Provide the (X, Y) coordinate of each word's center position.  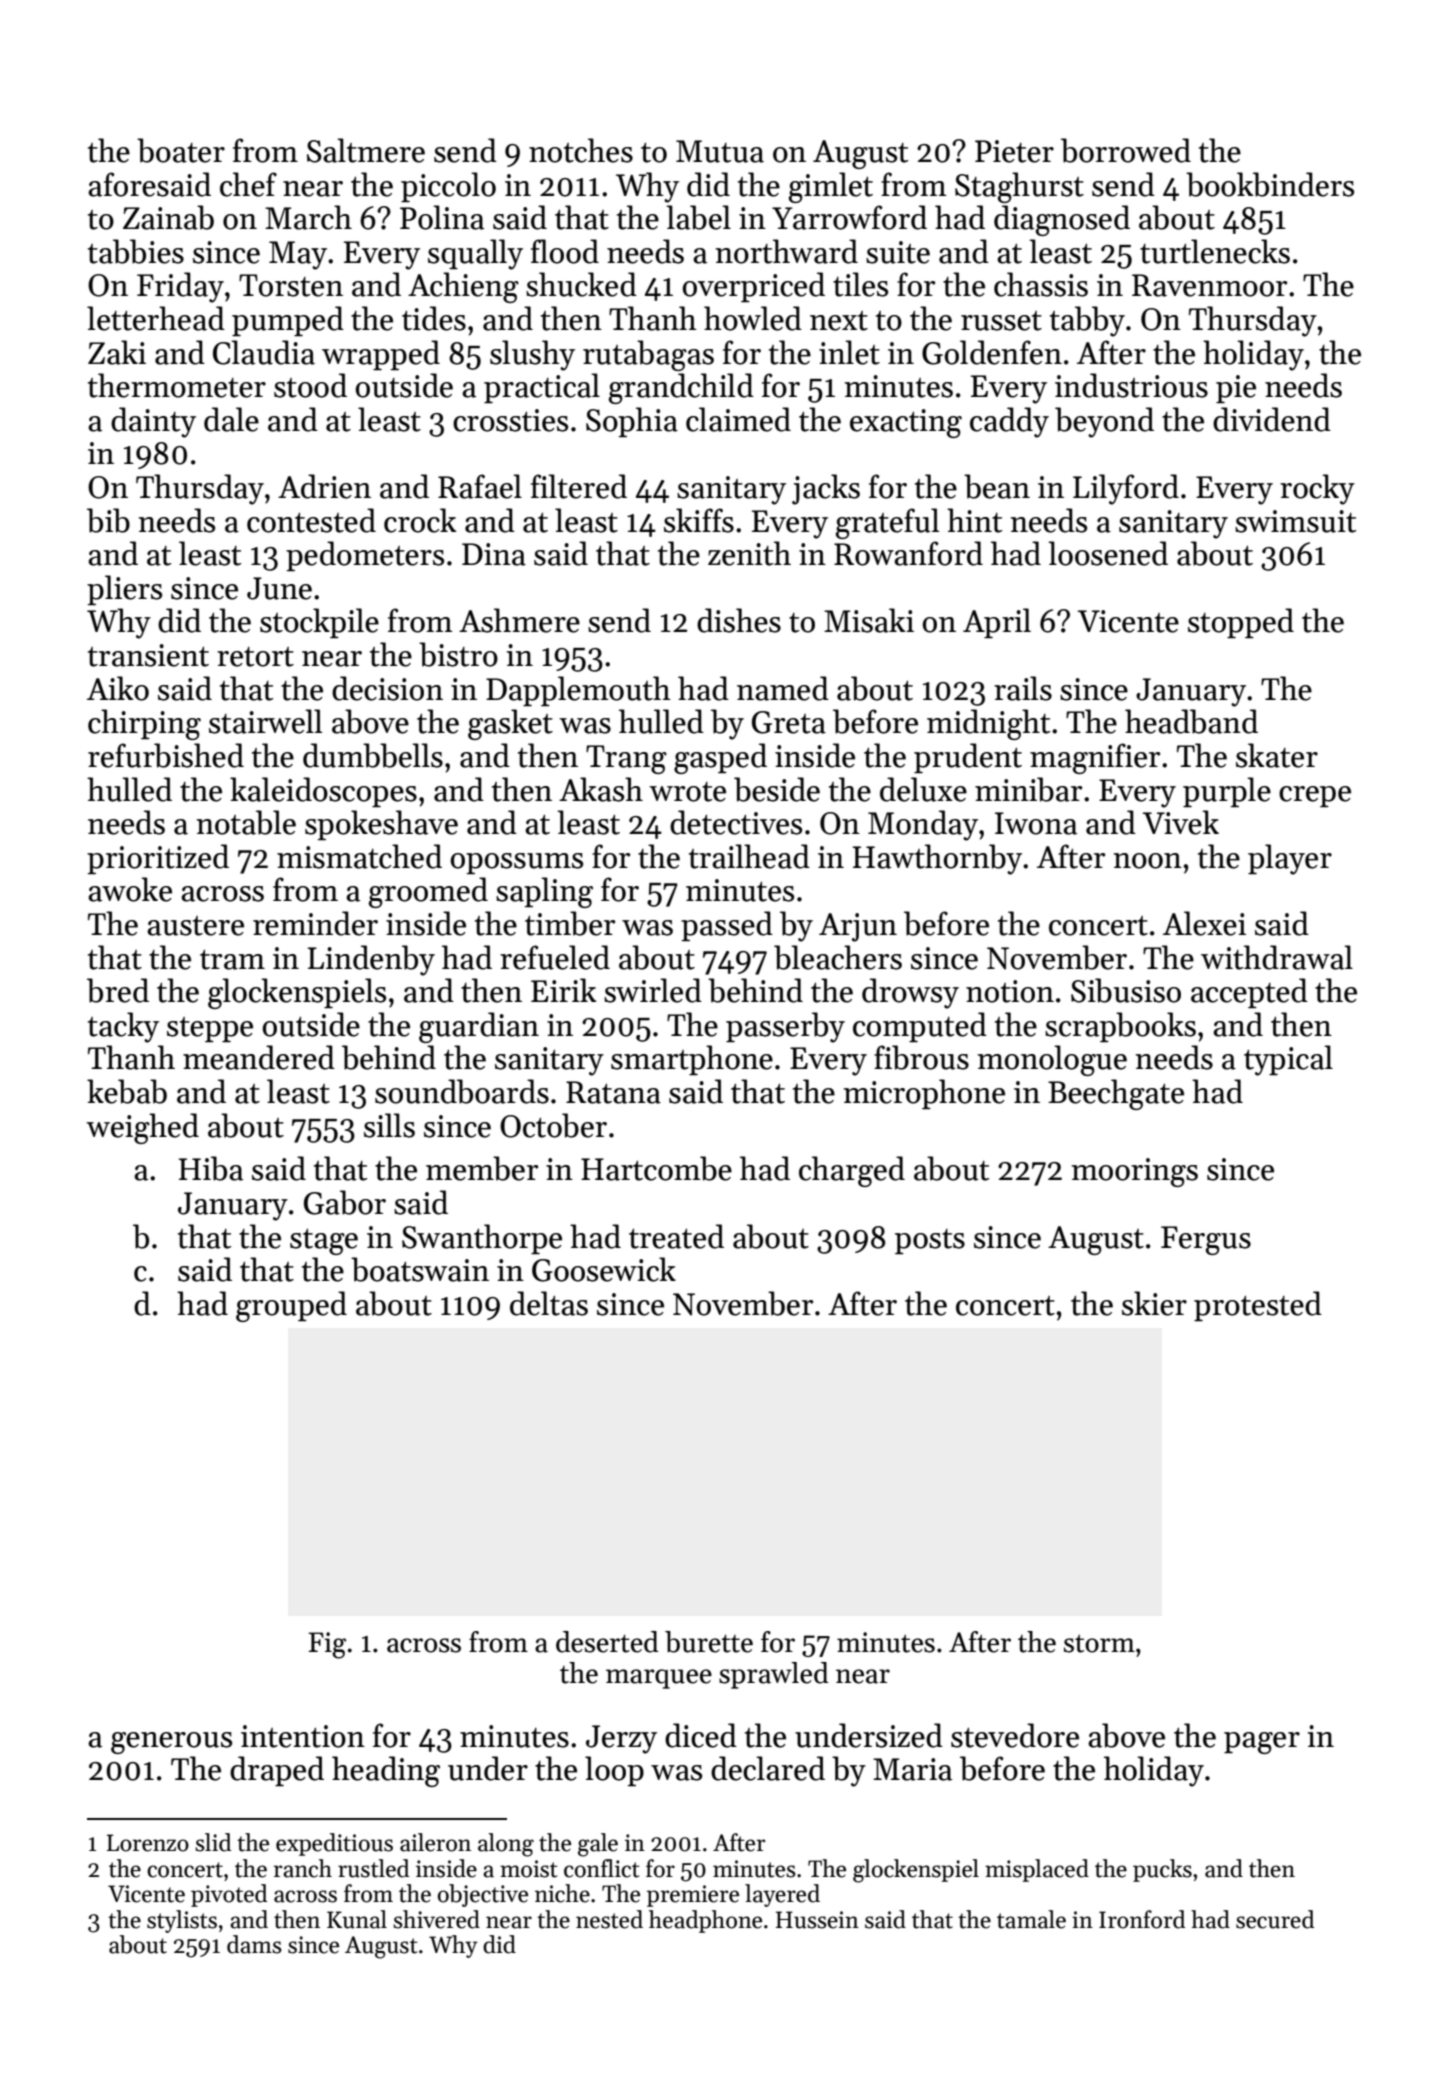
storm (1099, 1643)
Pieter (1014, 151)
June (279, 588)
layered (782, 1895)
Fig (327, 1645)
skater (1277, 755)
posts (930, 1241)
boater (181, 150)
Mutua (720, 151)
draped (277, 1771)
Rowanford (908, 553)
